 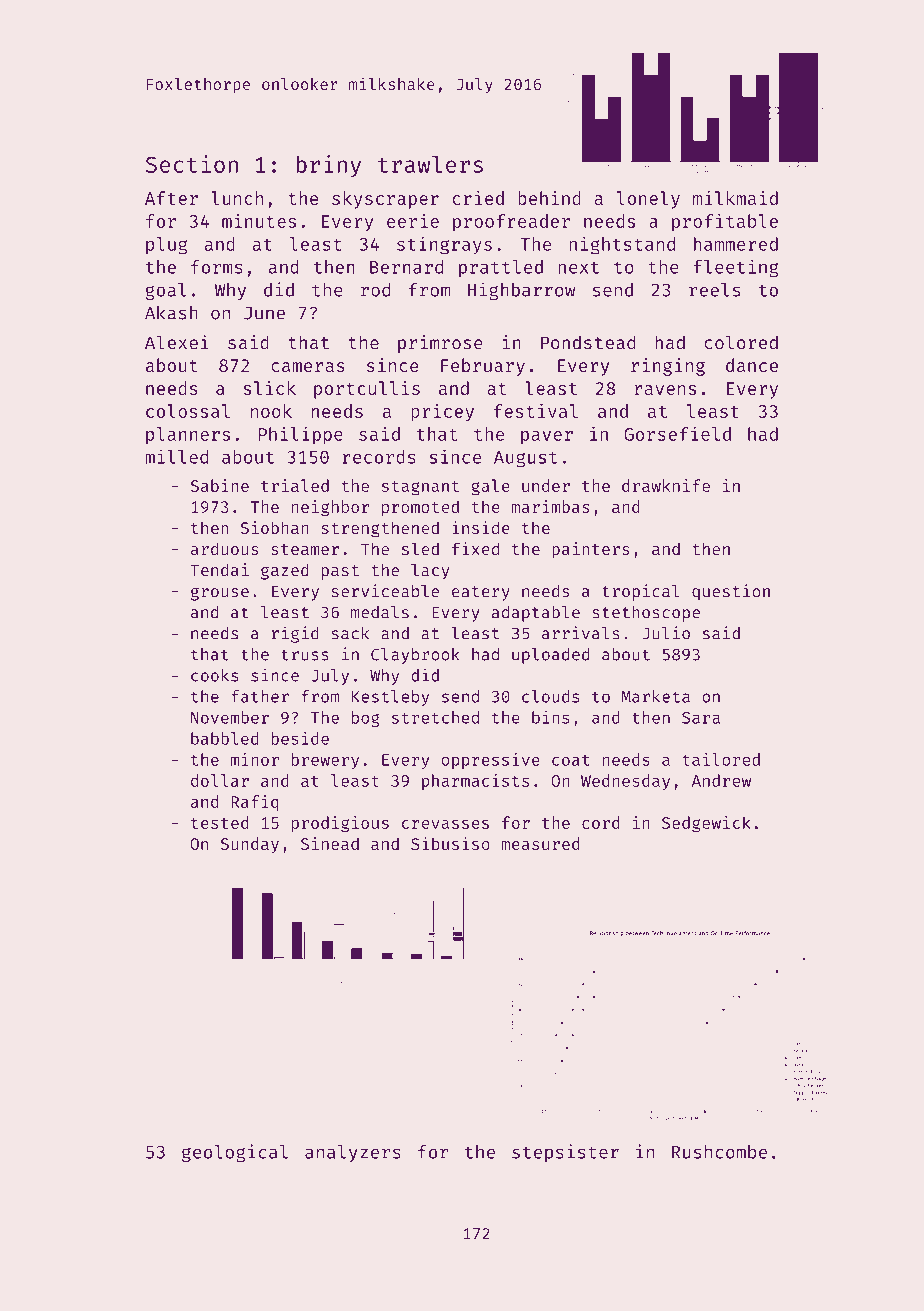 I want to click on beside, so click(x=300, y=738).
